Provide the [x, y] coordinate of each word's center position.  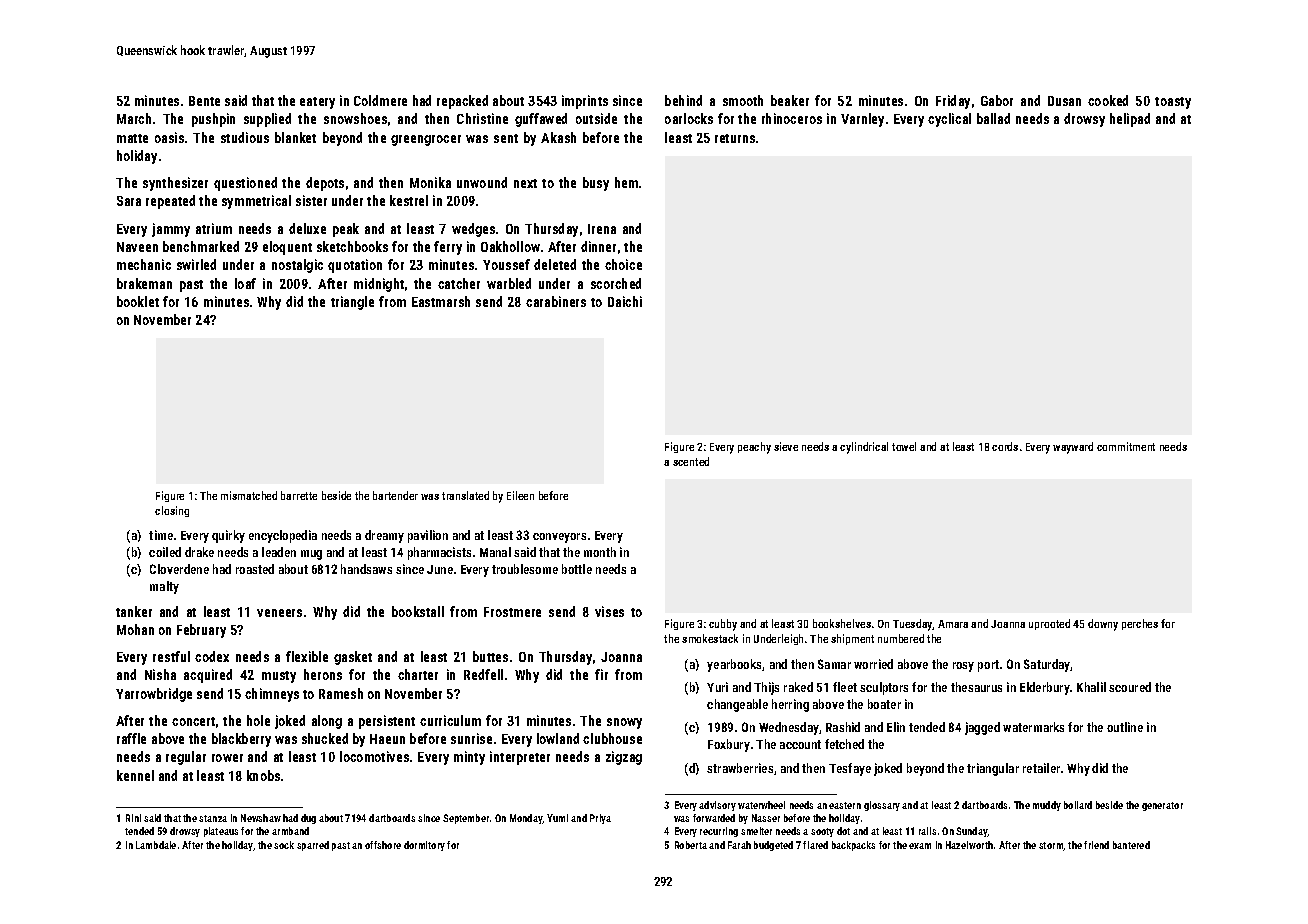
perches [1140, 624]
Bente [204, 101]
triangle [352, 303]
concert [193, 721]
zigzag [624, 758]
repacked [462, 102]
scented [691, 461]
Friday [953, 102]
